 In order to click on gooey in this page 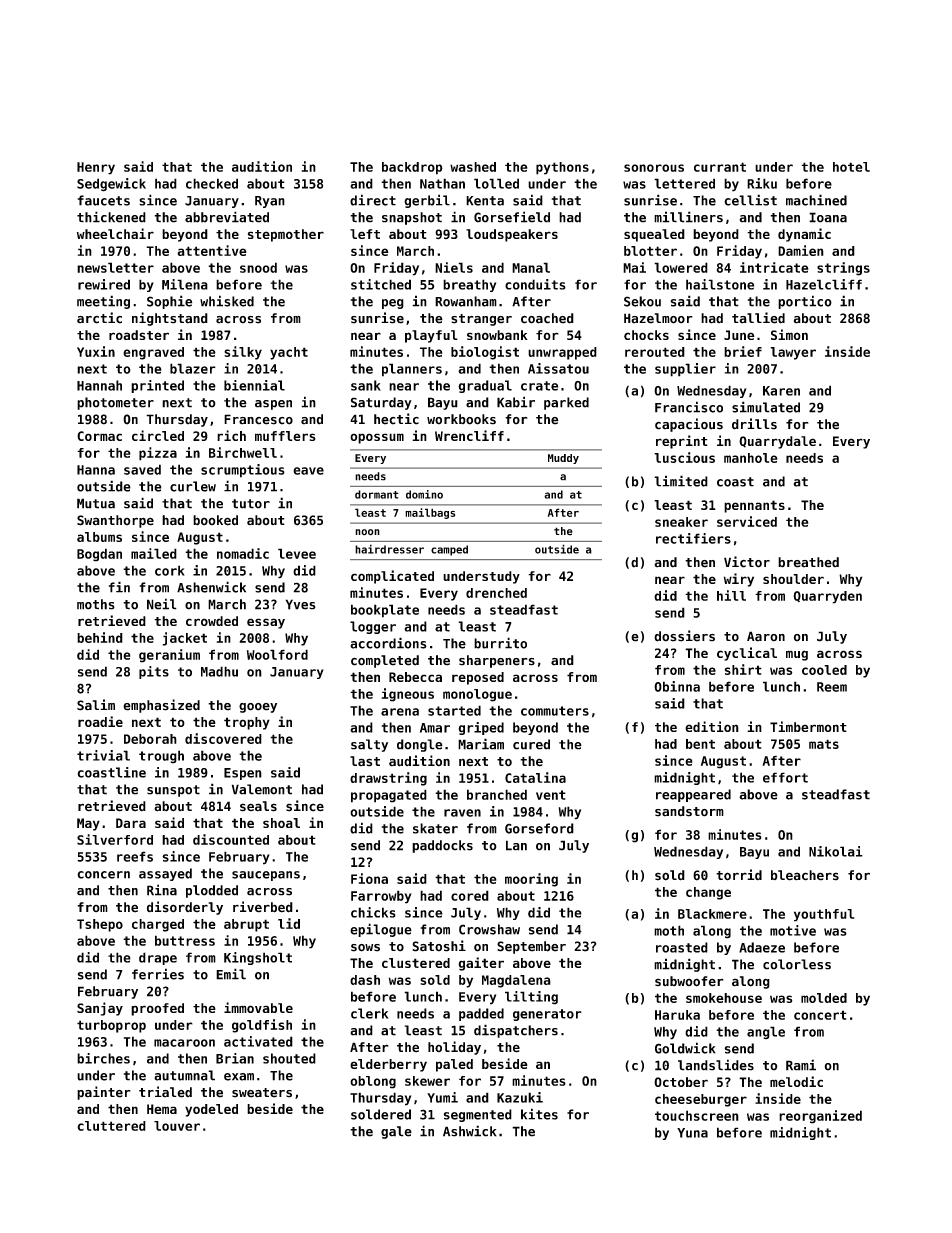, I will do `click(258, 708)`.
